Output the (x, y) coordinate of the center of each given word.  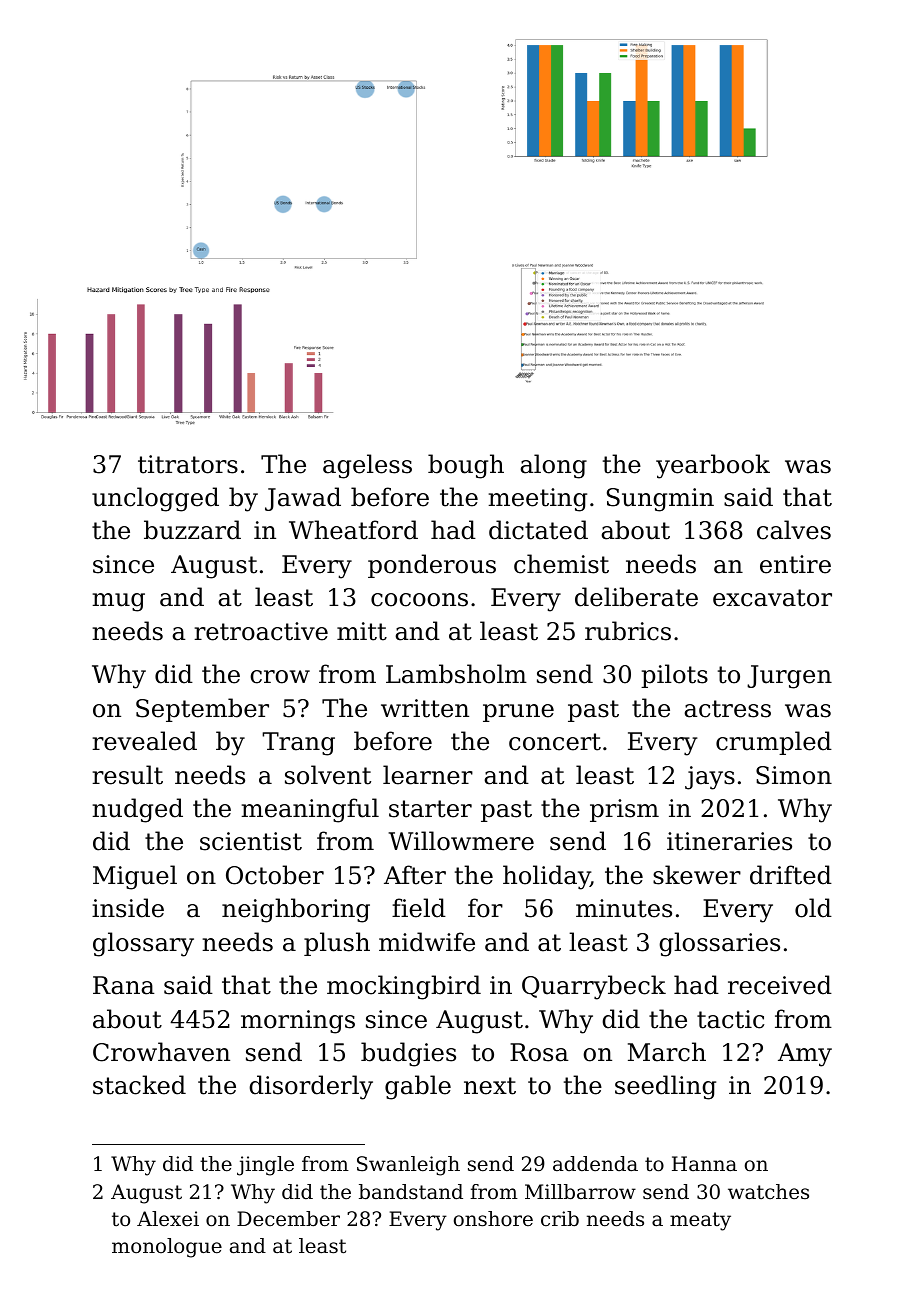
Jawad (303, 499)
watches (768, 1192)
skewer (697, 875)
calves (794, 530)
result (127, 775)
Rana (124, 985)
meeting (537, 500)
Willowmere (461, 841)
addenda (595, 1164)
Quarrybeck (594, 987)
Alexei (168, 1218)
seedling (665, 1087)
